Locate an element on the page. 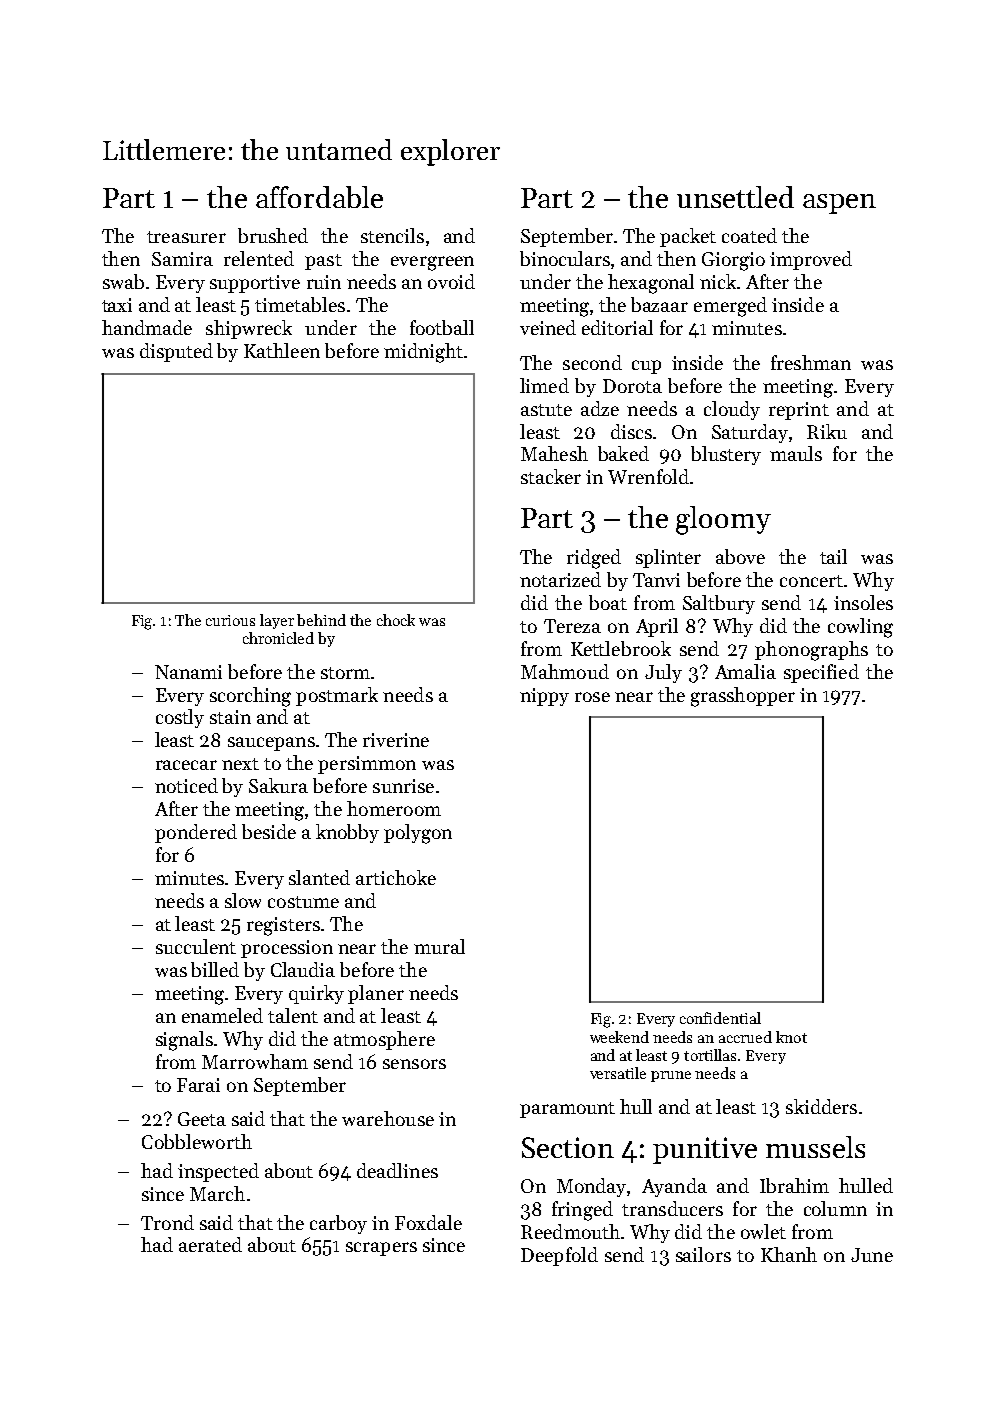  signals is located at coordinates (184, 1041).
